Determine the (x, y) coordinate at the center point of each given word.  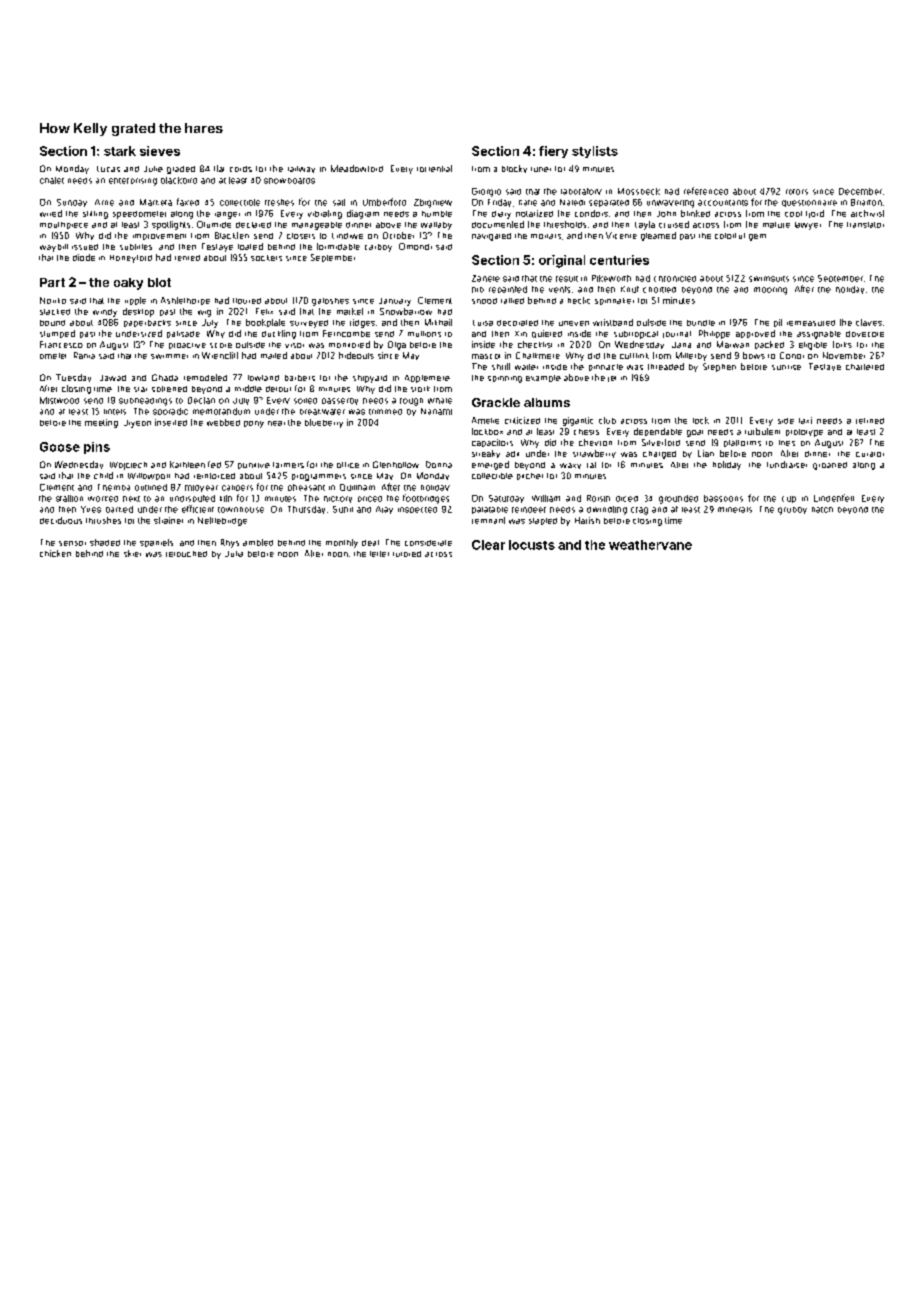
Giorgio (486, 192)
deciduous (61, 520)
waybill (54, 248)
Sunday (72, 203)
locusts (532, 545)
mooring (770, 291)
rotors (797, 192)
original (562, 261)
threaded (666, 366)
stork (420, 389)
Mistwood (59, 400)
